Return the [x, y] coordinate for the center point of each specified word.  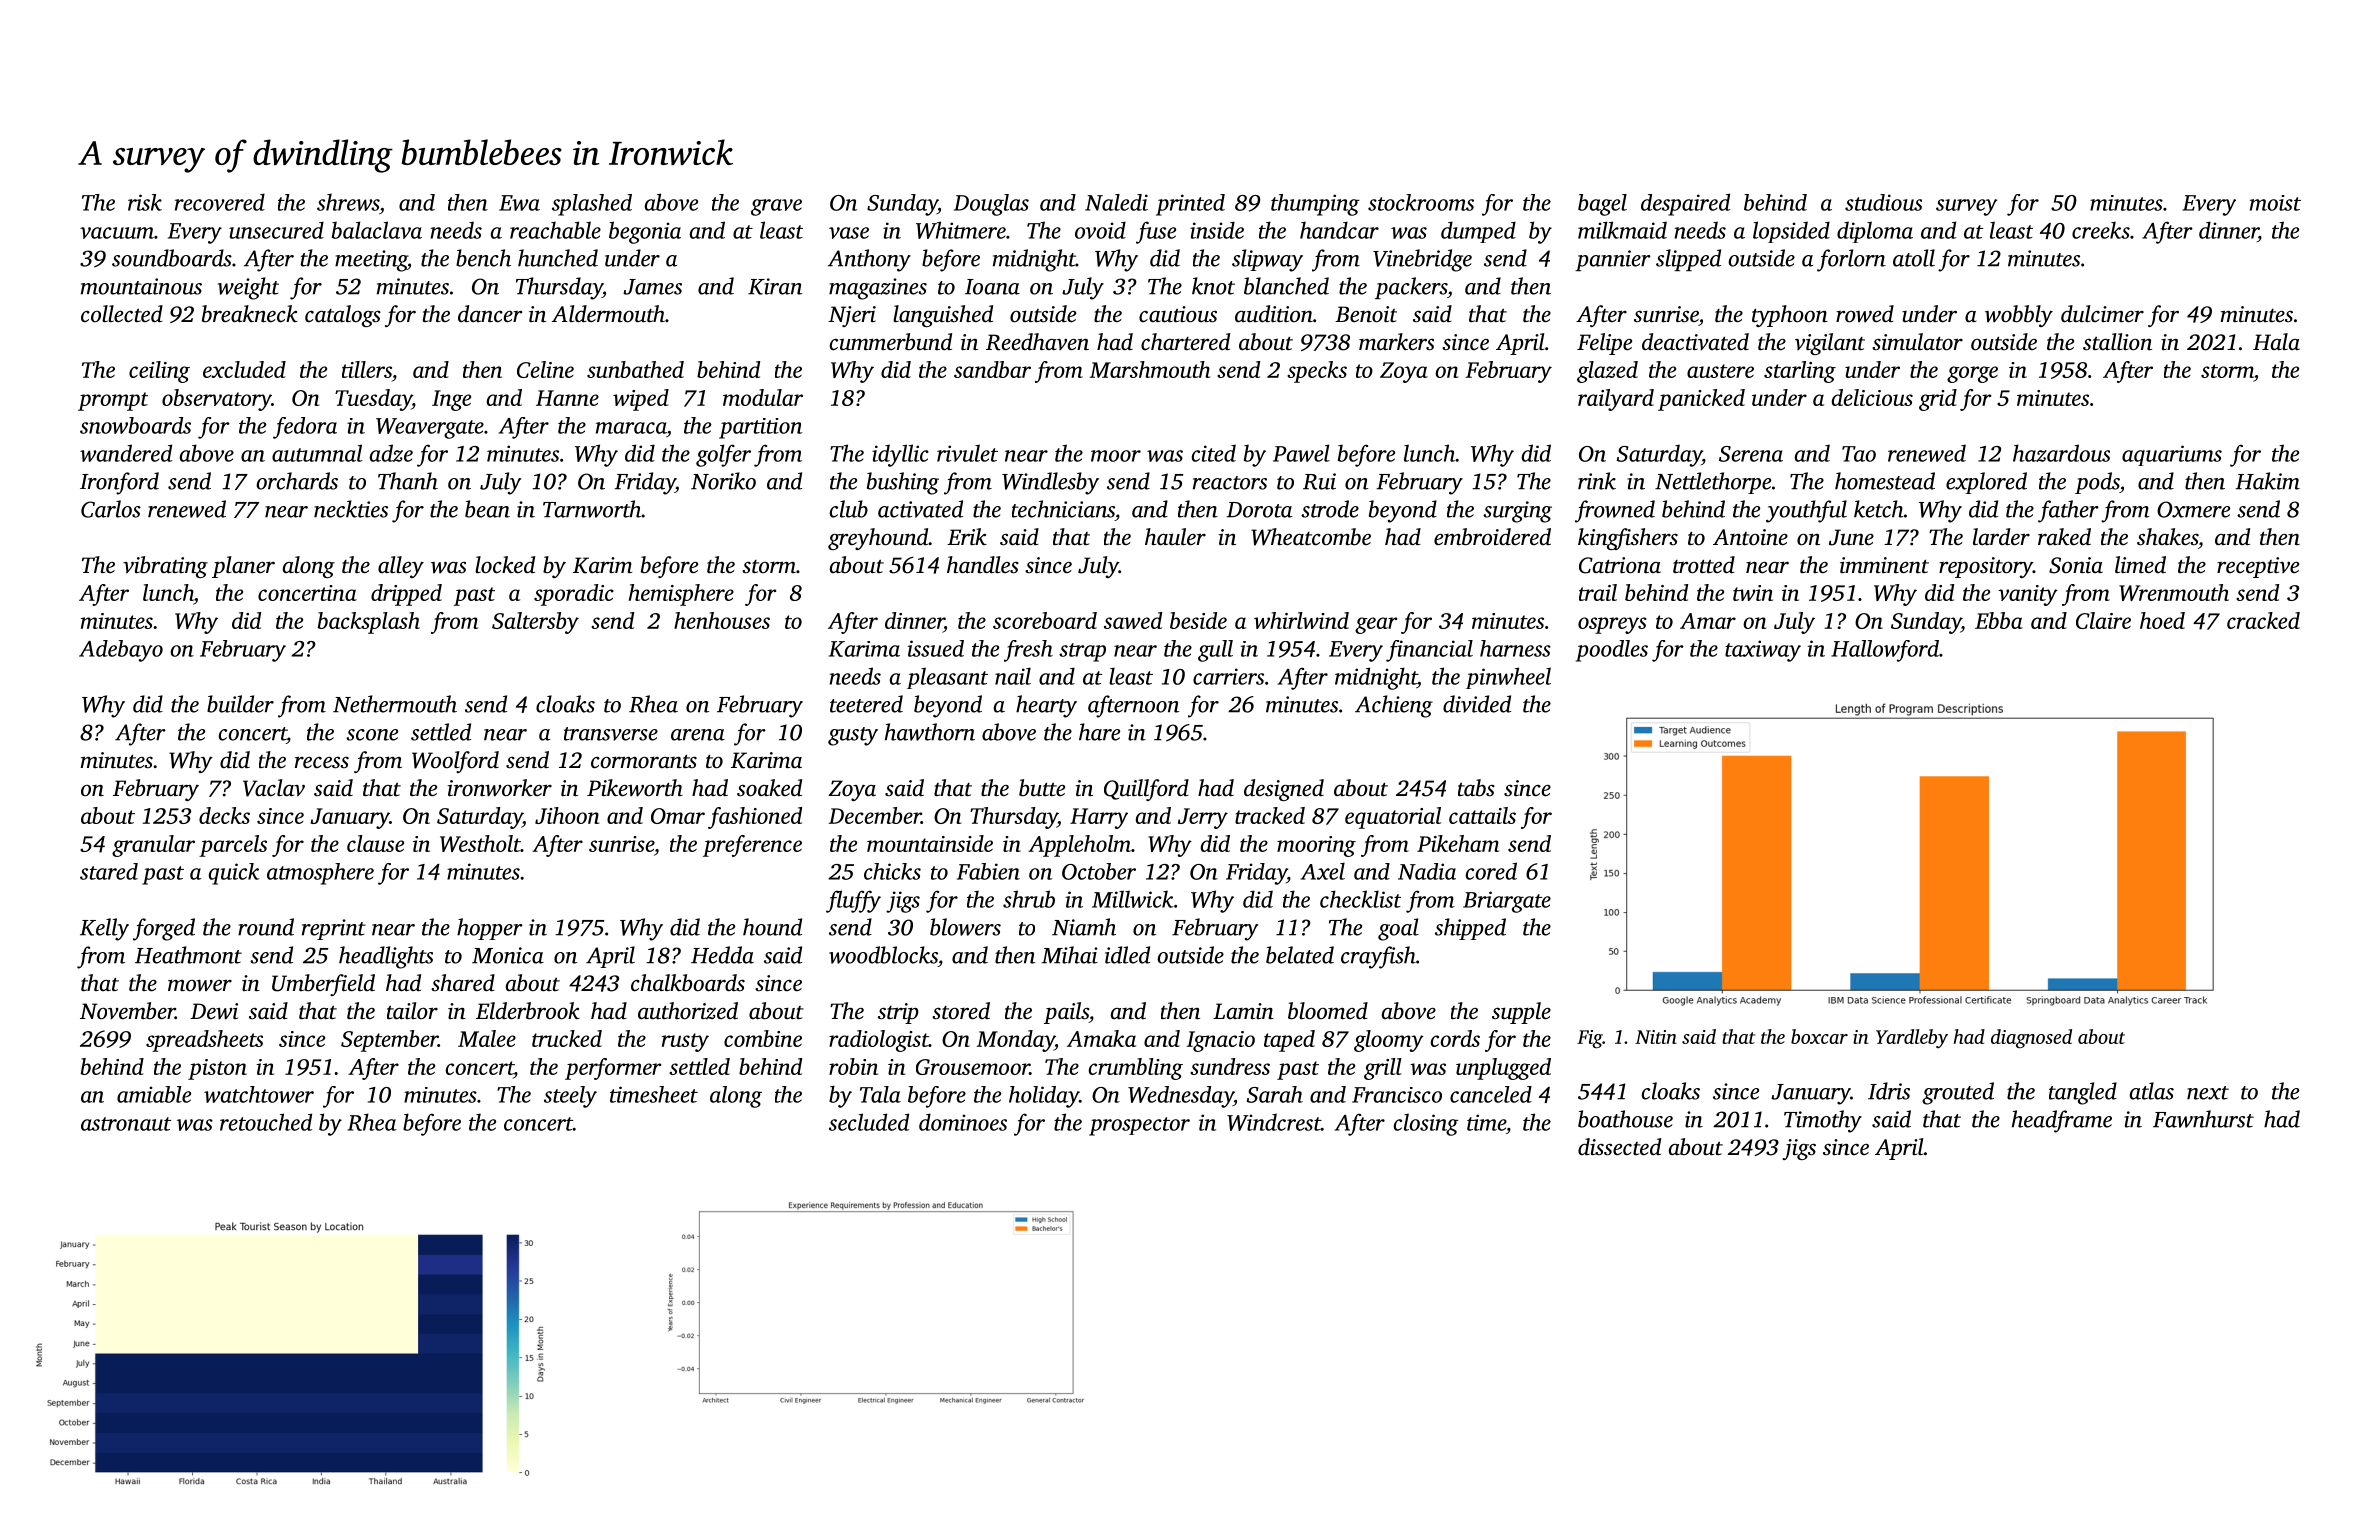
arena [698, 735]
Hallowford [1885, 651]
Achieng [1394, 706]
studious [1883, 202]
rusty [685, 1042]
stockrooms [1421, 202]
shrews [348, 202]
